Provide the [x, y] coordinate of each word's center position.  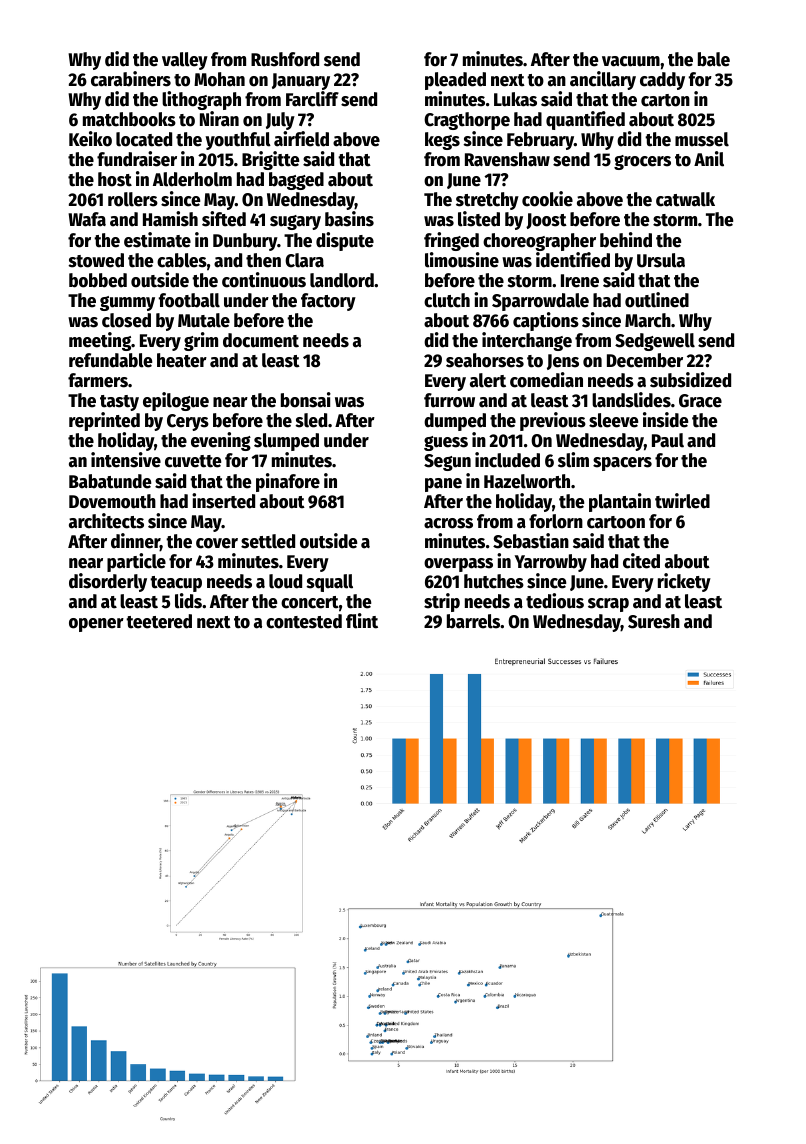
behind [626, 240]
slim [573, 460]
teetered [159, 621]
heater [182, 360]
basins [349, 219]
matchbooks [129, 119]
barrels [474, 621]
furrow [449, 400]
